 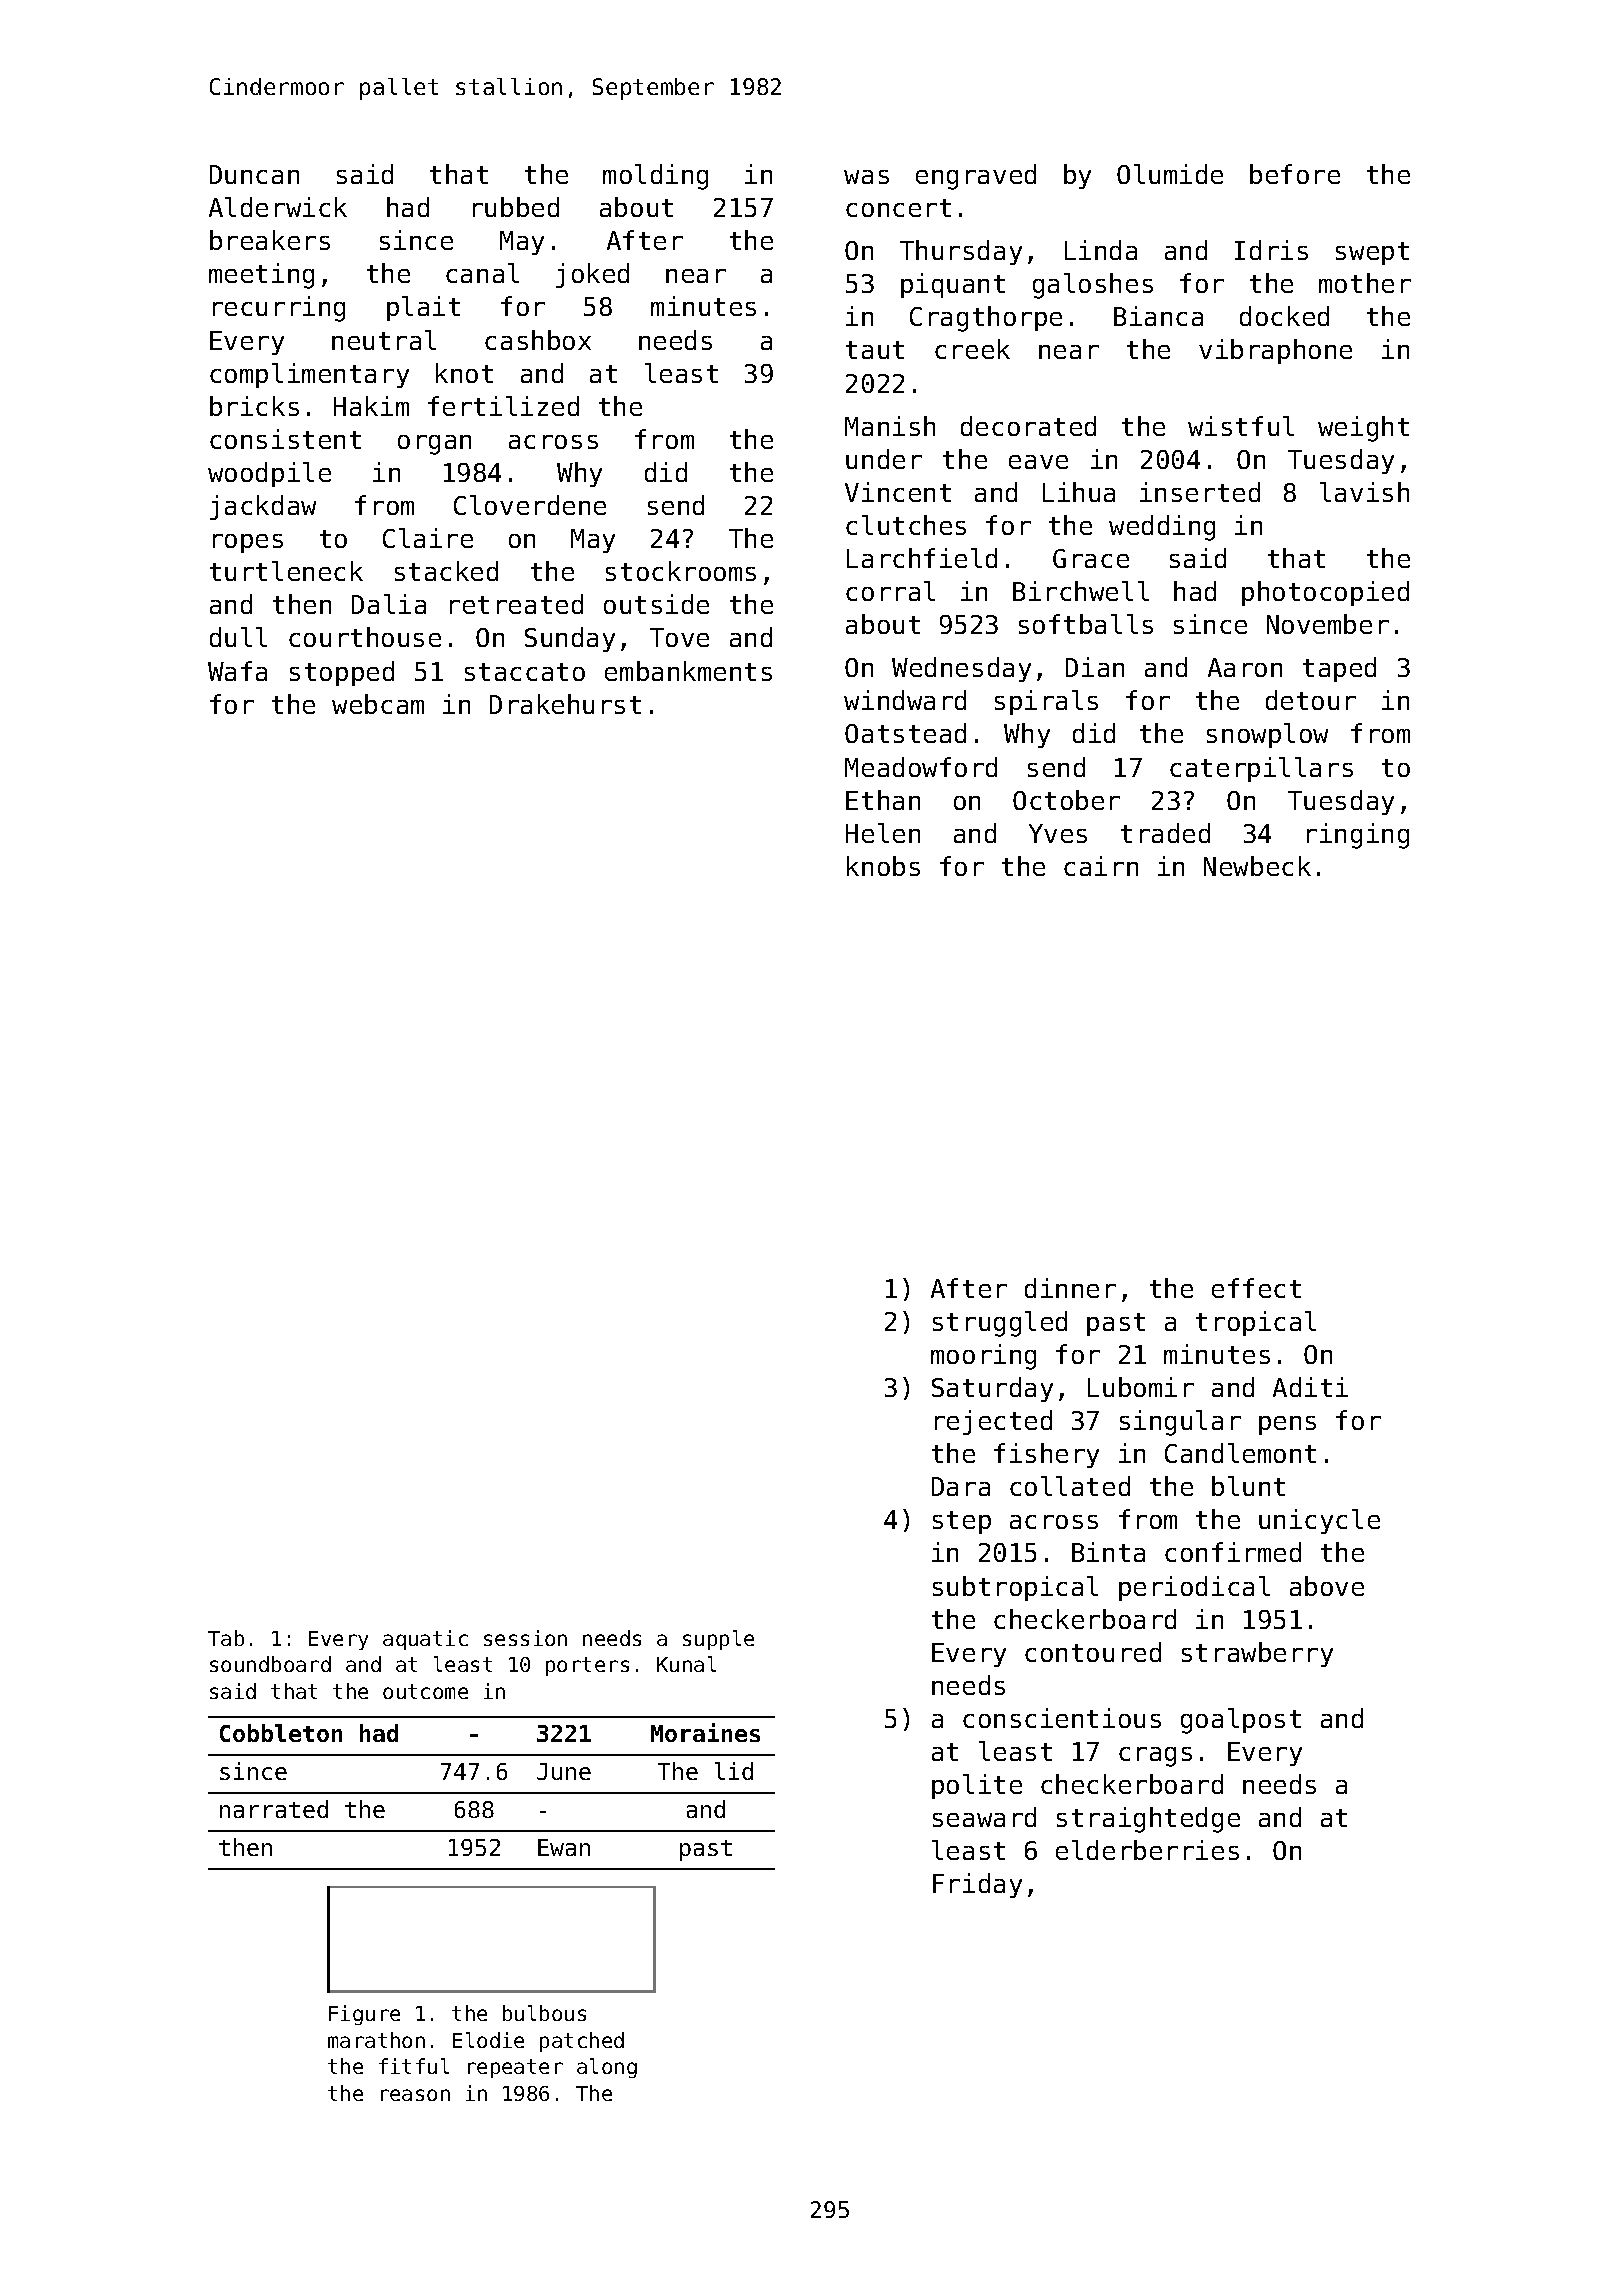 What do you see at coordinates (1241, 426) in the screenshot?
I see `wistful` at bounding box center [1241, 426].
